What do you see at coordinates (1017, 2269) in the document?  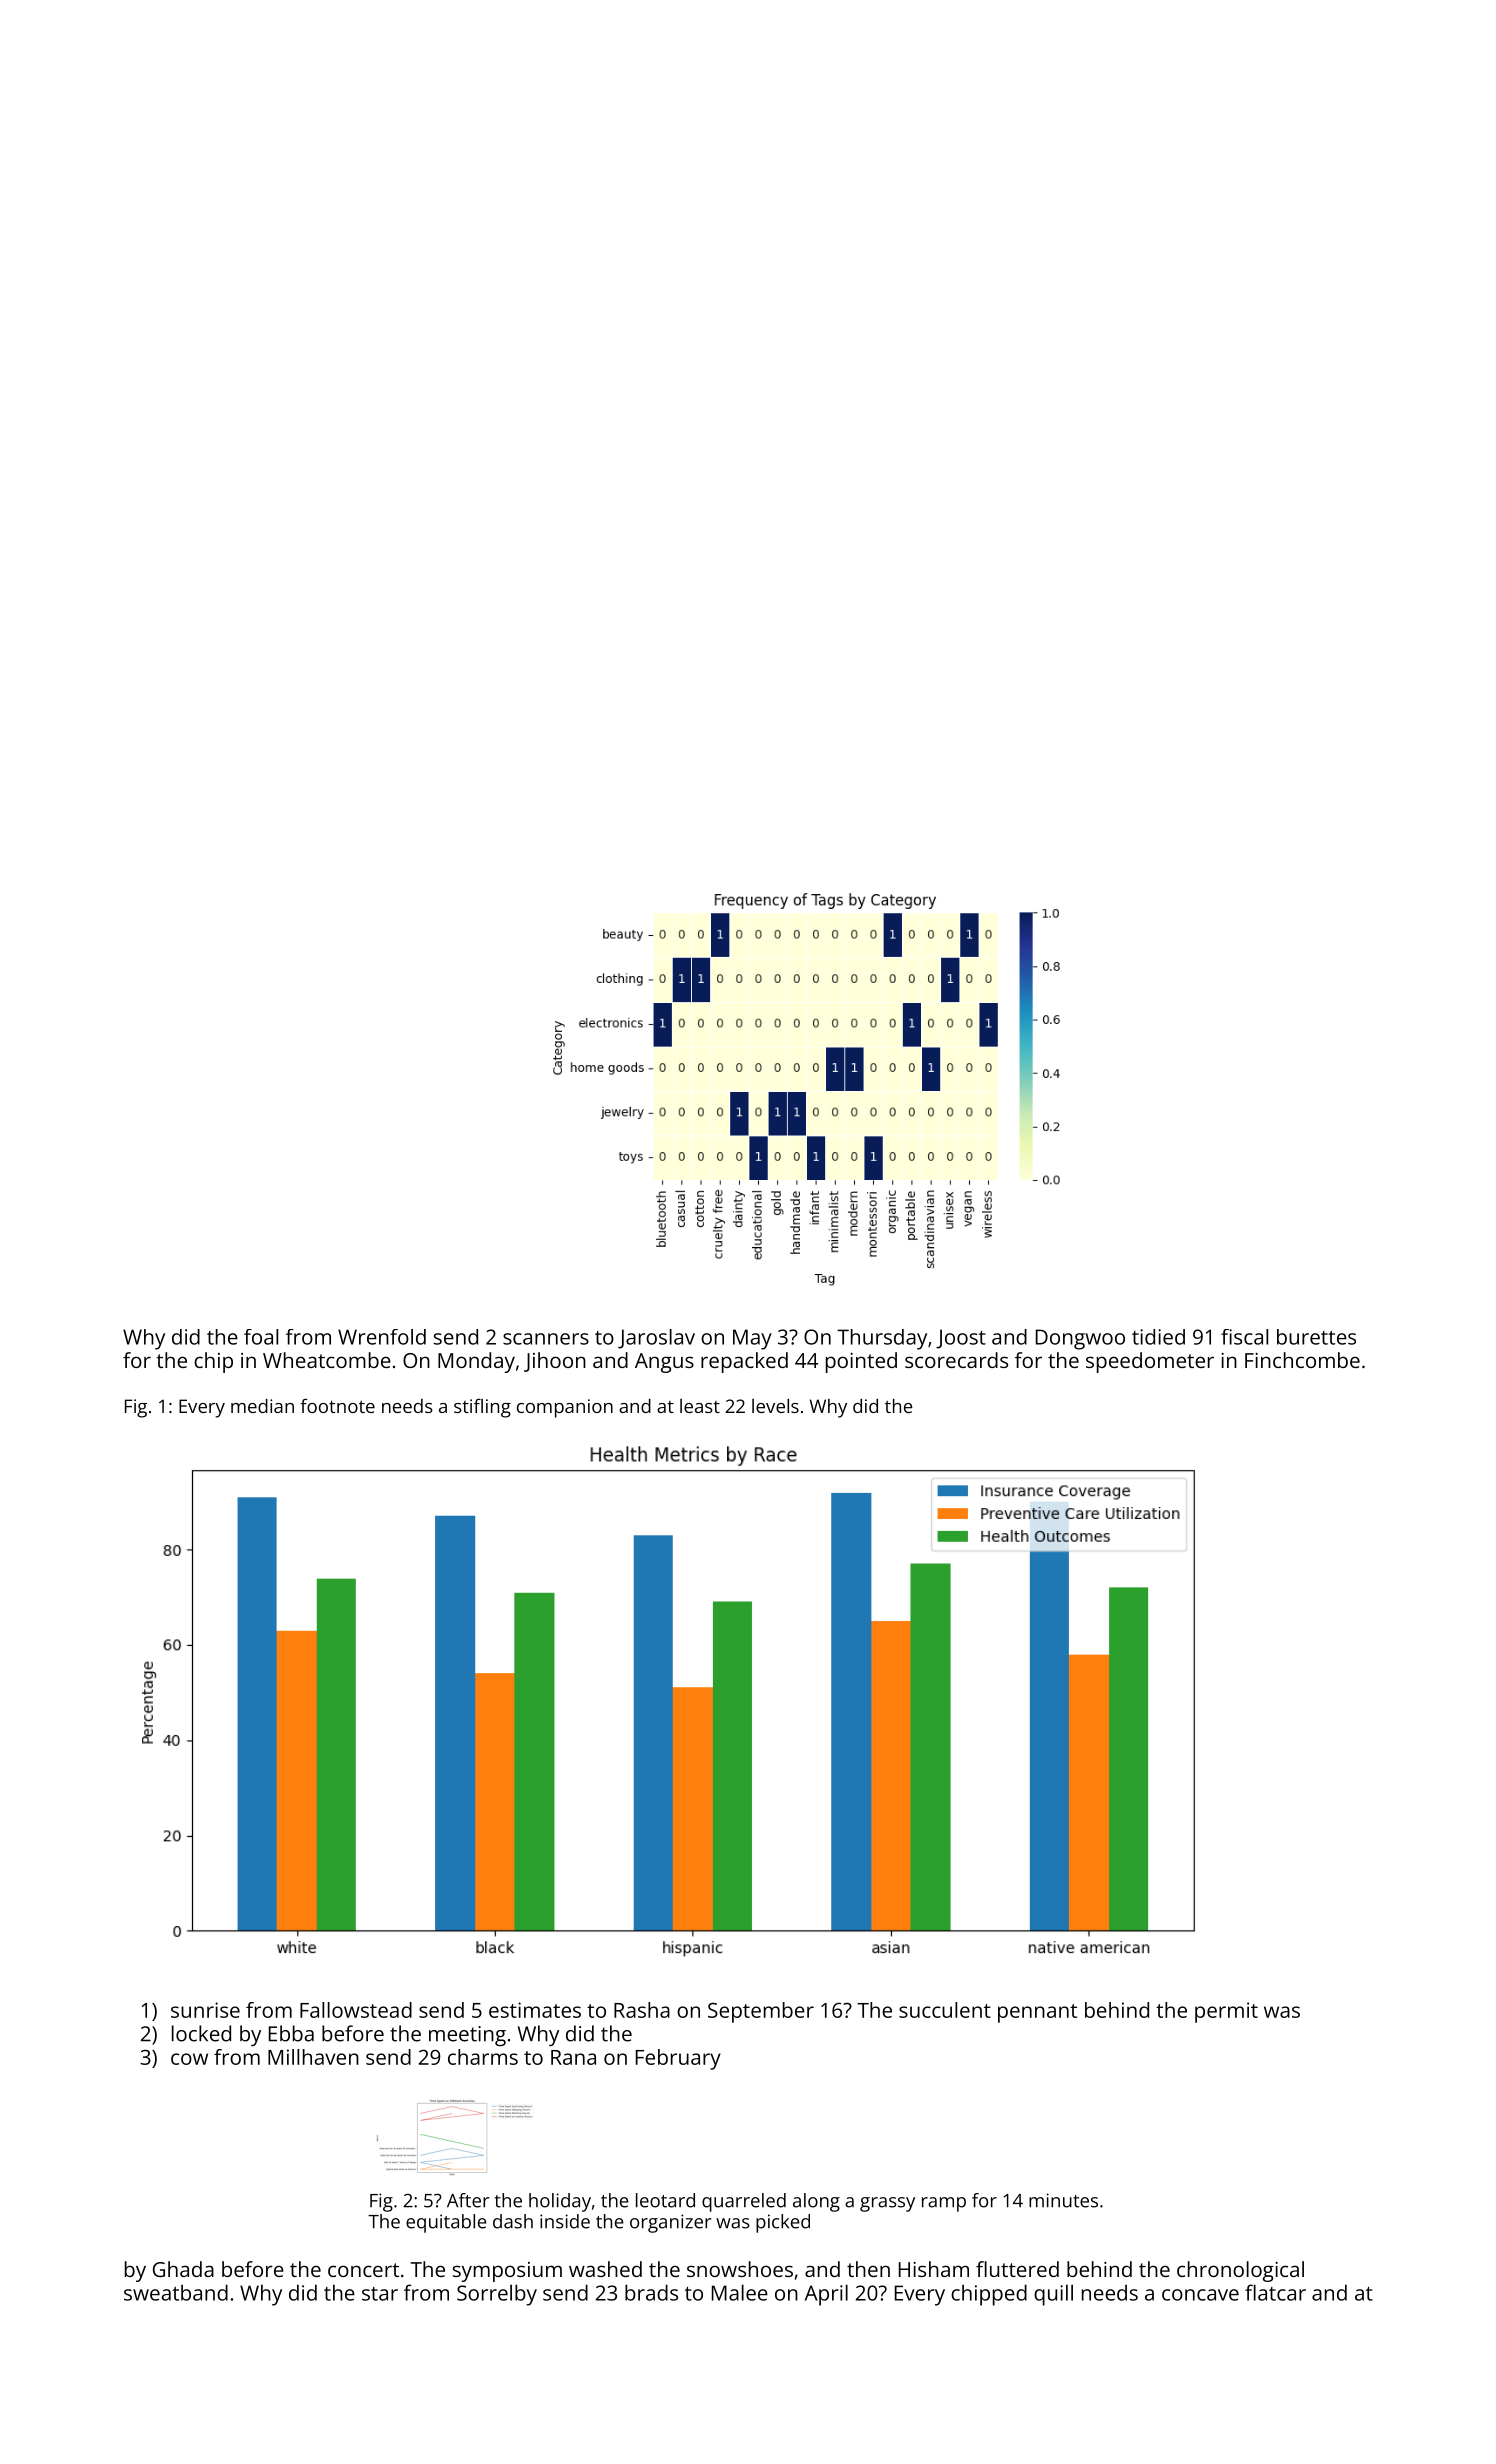 I see `fluttered` at bounding box center [1017, 2269].
